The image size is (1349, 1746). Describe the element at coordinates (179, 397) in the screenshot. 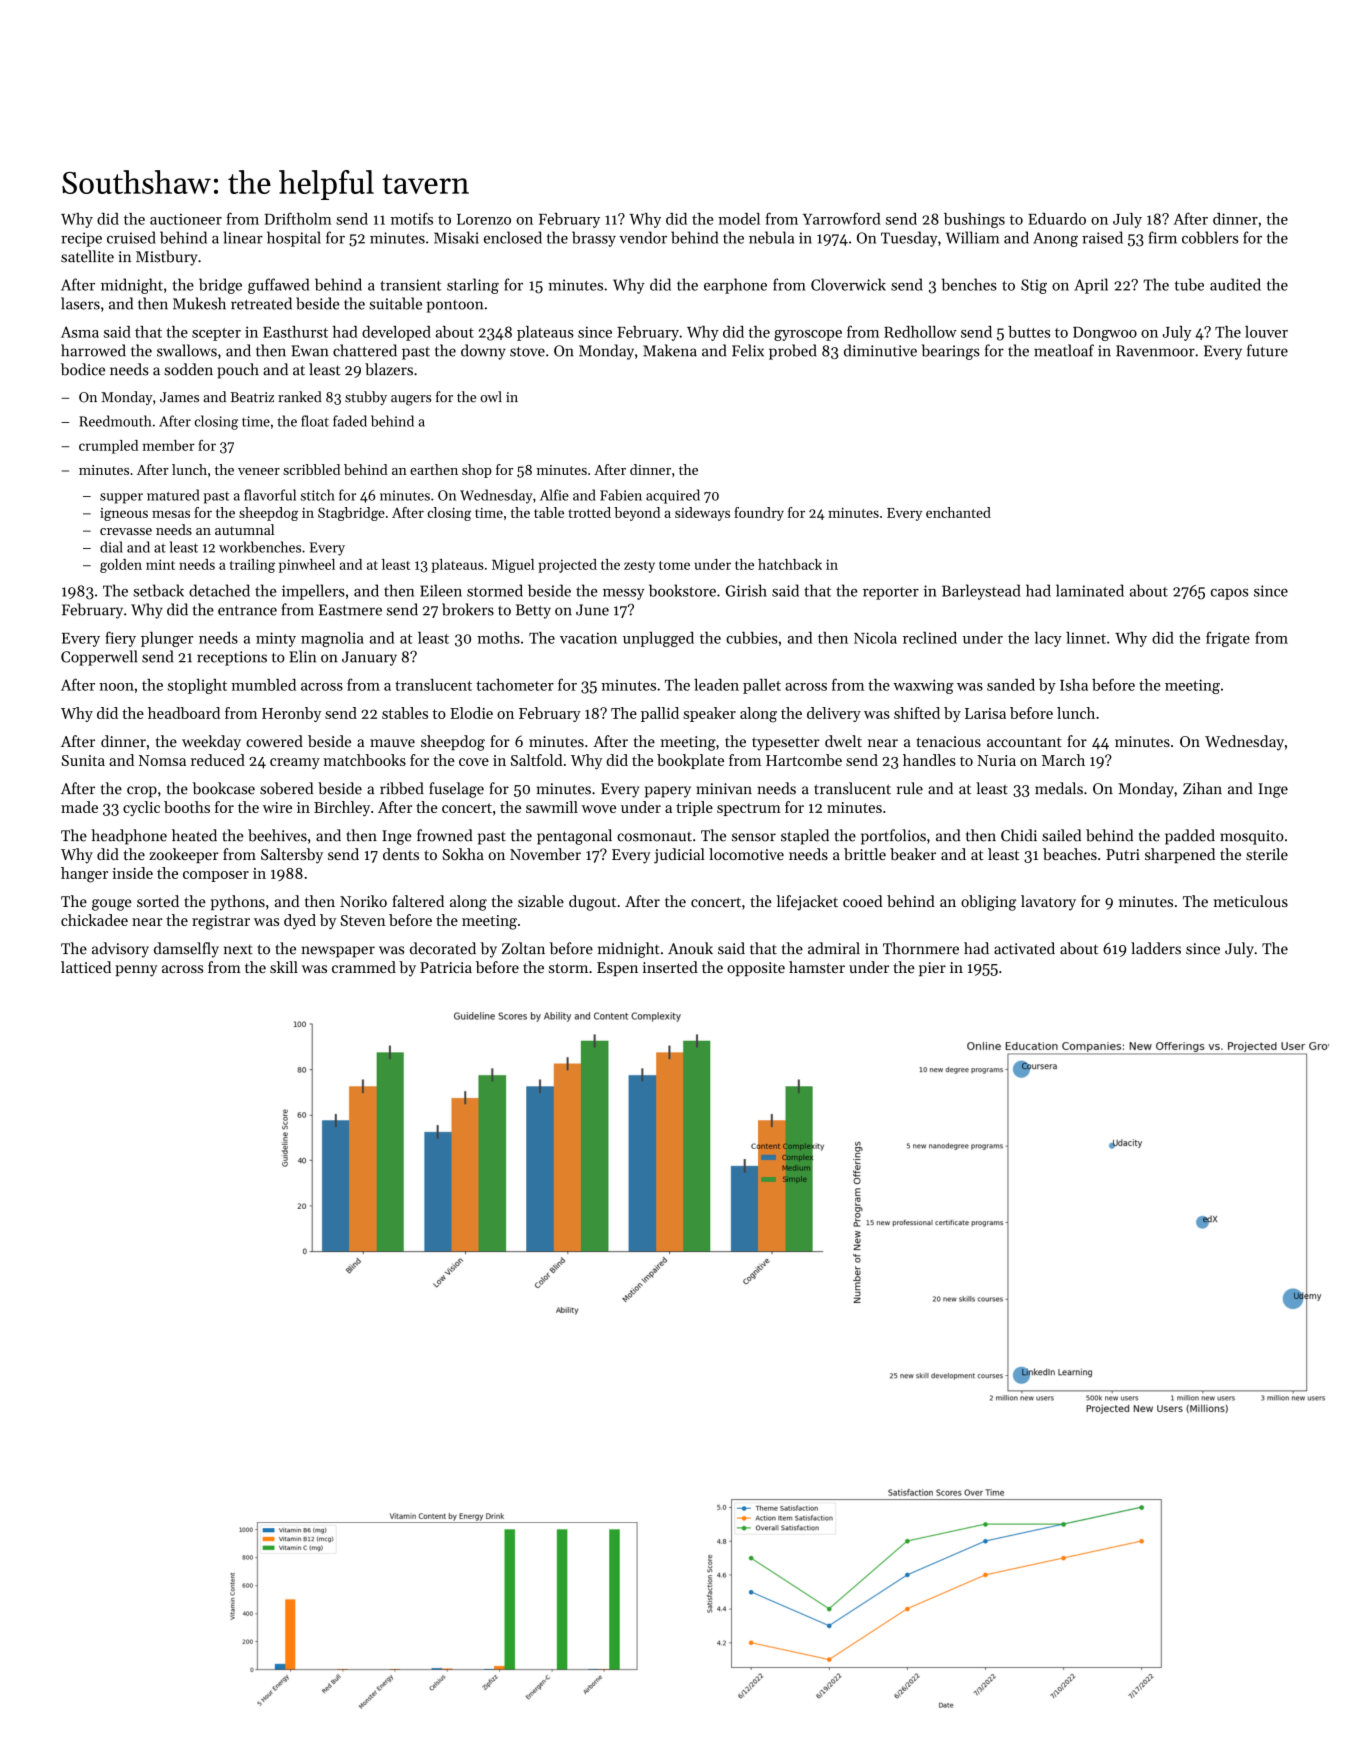

I see `James` at that location.
